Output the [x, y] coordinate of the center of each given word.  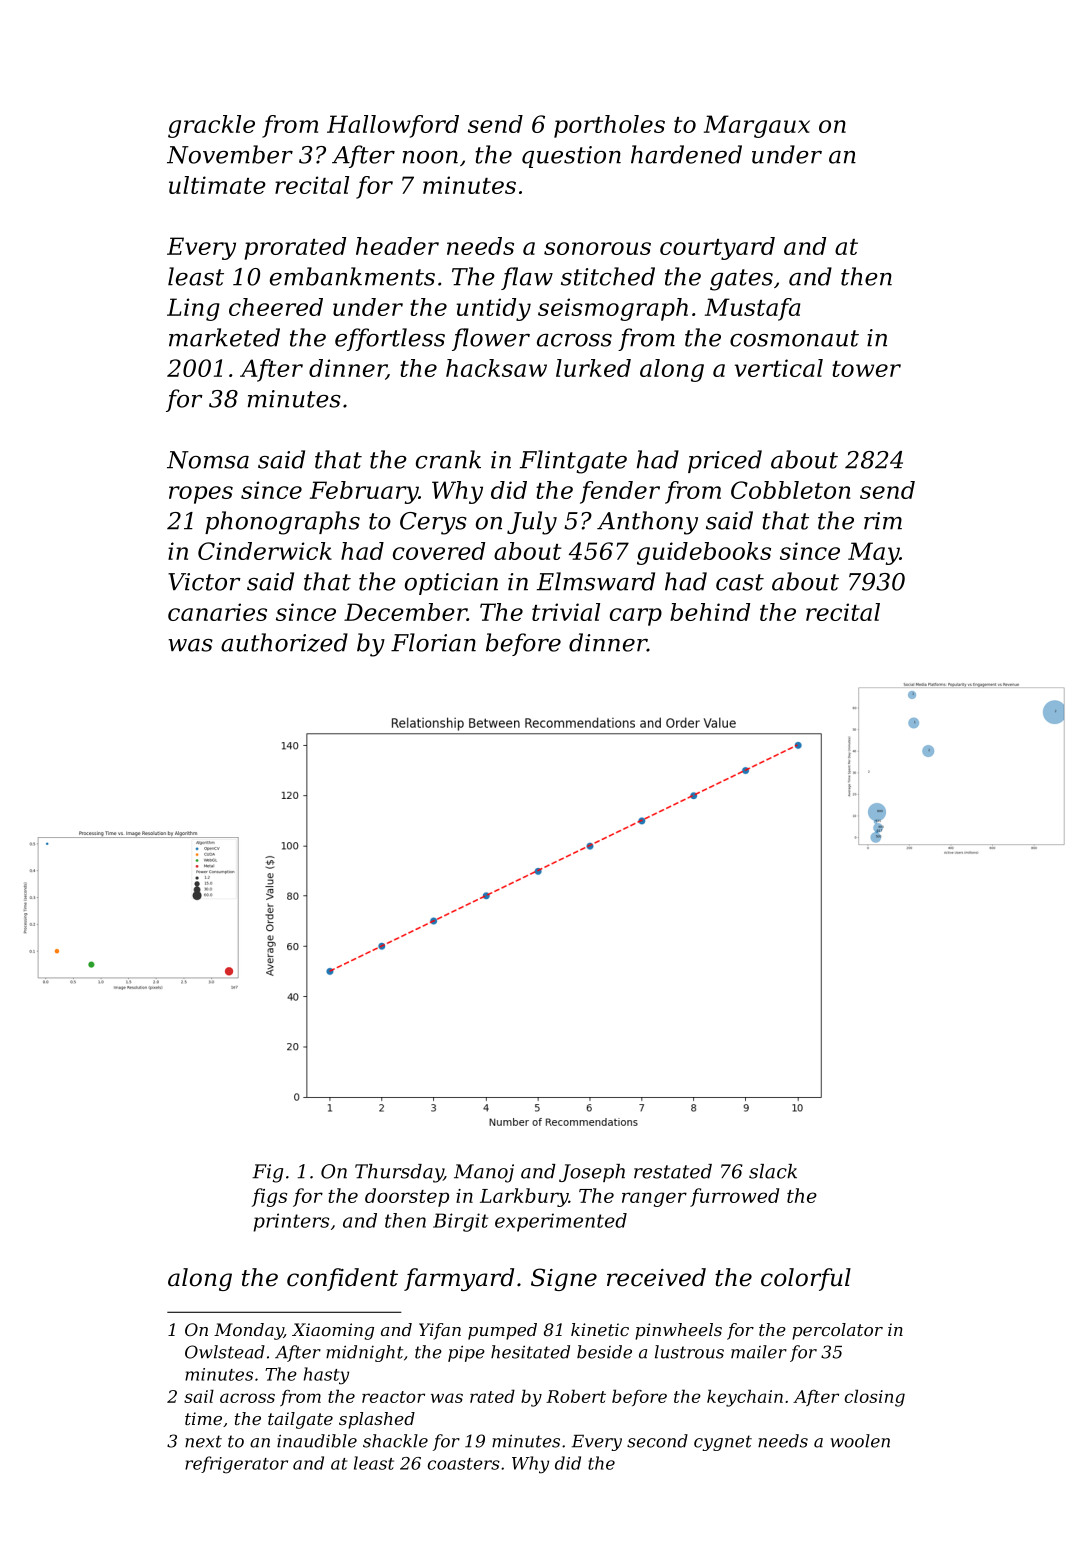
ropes [201, 495]
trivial [566, 612]
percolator [837, 1331]
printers [291, 1222]
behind [710, 612]
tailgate [300, 1420]
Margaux [757, 126]
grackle [211, 126]
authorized [284, 642]
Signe [564, 1279]
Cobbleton [790, 490]
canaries [217, 612]
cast [740, 582]
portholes [609, 126]
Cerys [433, 523]
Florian [433, 642]
